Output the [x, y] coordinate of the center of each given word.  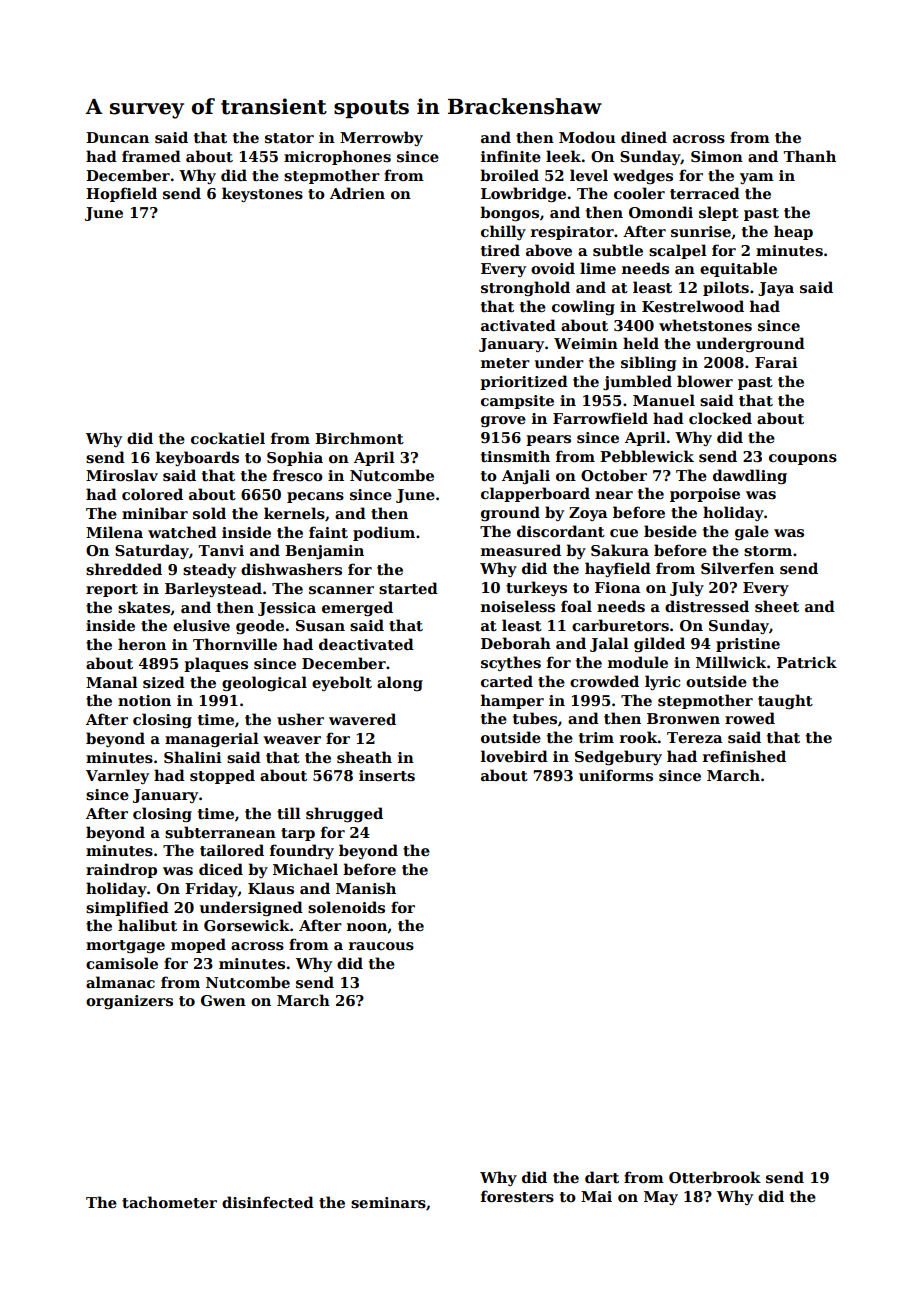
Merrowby [381, 138]
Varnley [117, 776]
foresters [517, 1196]
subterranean [220, 832]
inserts [387, 775]
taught [785, 701]
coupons [803, 459]
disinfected [268, 1202]
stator [289, 138]
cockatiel [228, 438]
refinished [744, 756]
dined [644, 137]
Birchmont [359, 438]
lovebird [514, 756]
